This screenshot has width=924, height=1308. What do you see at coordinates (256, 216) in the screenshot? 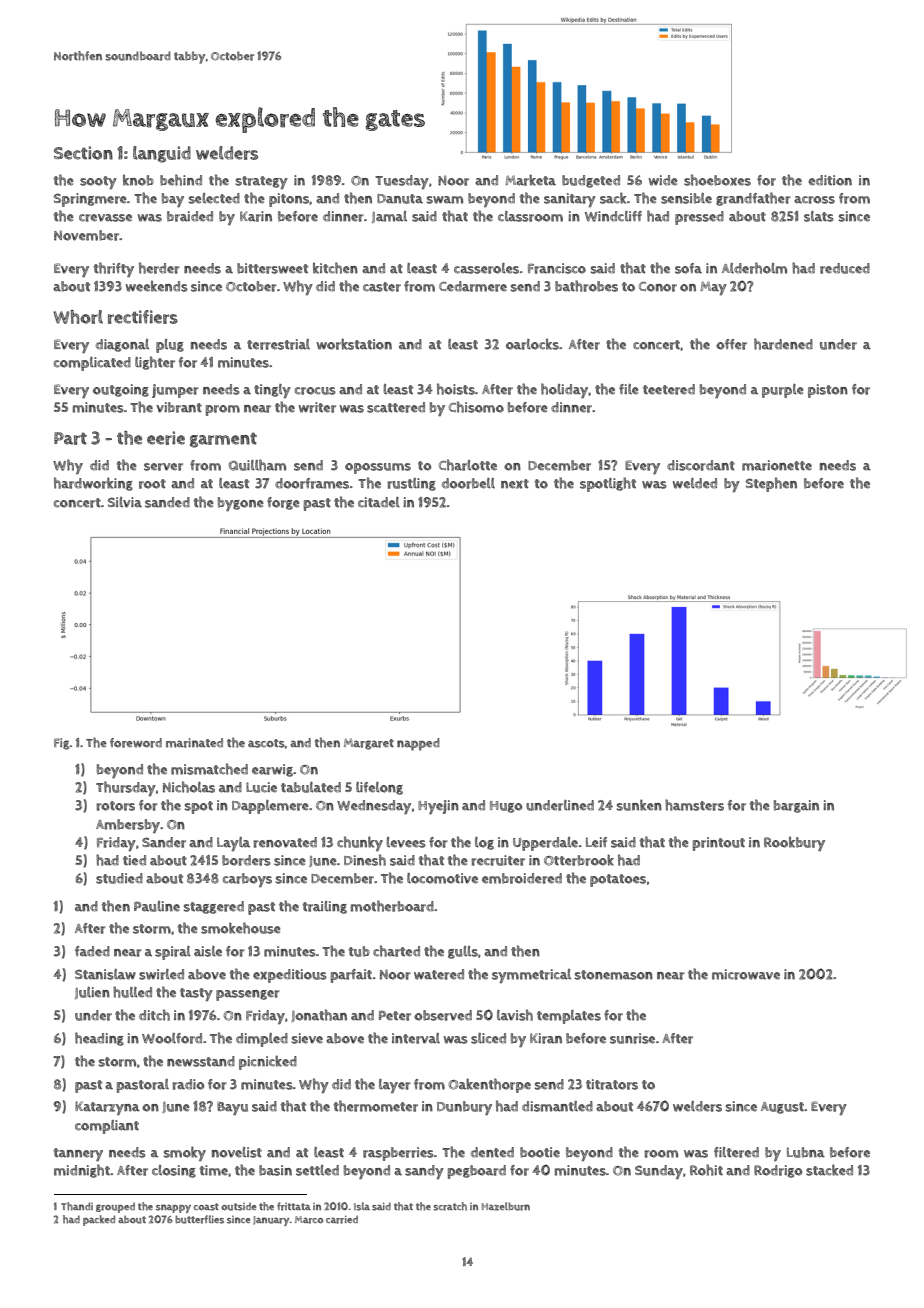
I see `Karin` at bounding box center [256, 216].
